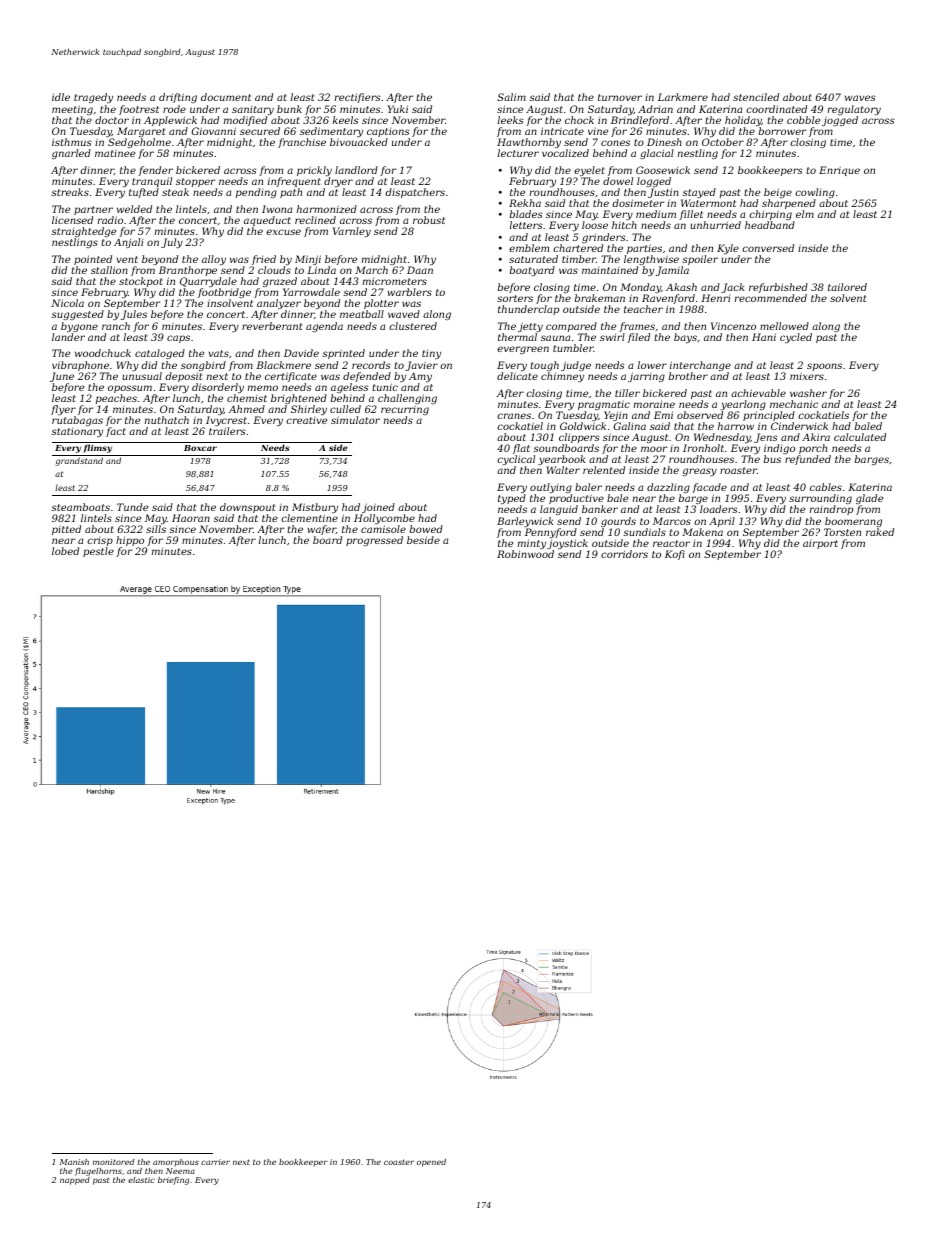  I want to click on lobed, so click(65, 551).
